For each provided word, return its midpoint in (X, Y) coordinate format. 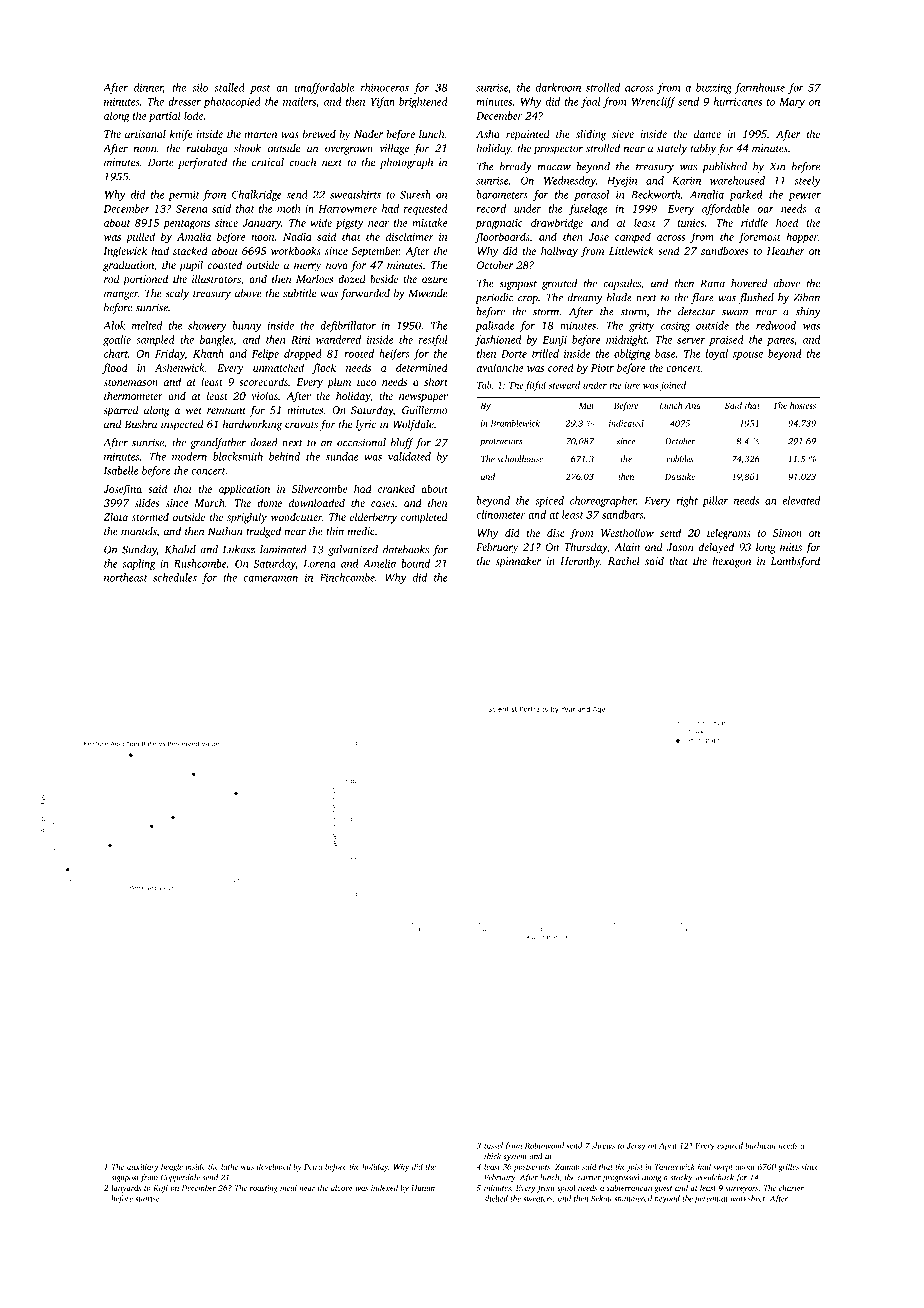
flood (115, 368)
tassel (493, 1145)
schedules (175, 577)
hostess (803, 405)
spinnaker (518, 562)
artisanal (145, 134)
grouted (559, 284)
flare (702, 298)
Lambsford (795, 562)
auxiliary (143, 1167)
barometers (502, 194)
